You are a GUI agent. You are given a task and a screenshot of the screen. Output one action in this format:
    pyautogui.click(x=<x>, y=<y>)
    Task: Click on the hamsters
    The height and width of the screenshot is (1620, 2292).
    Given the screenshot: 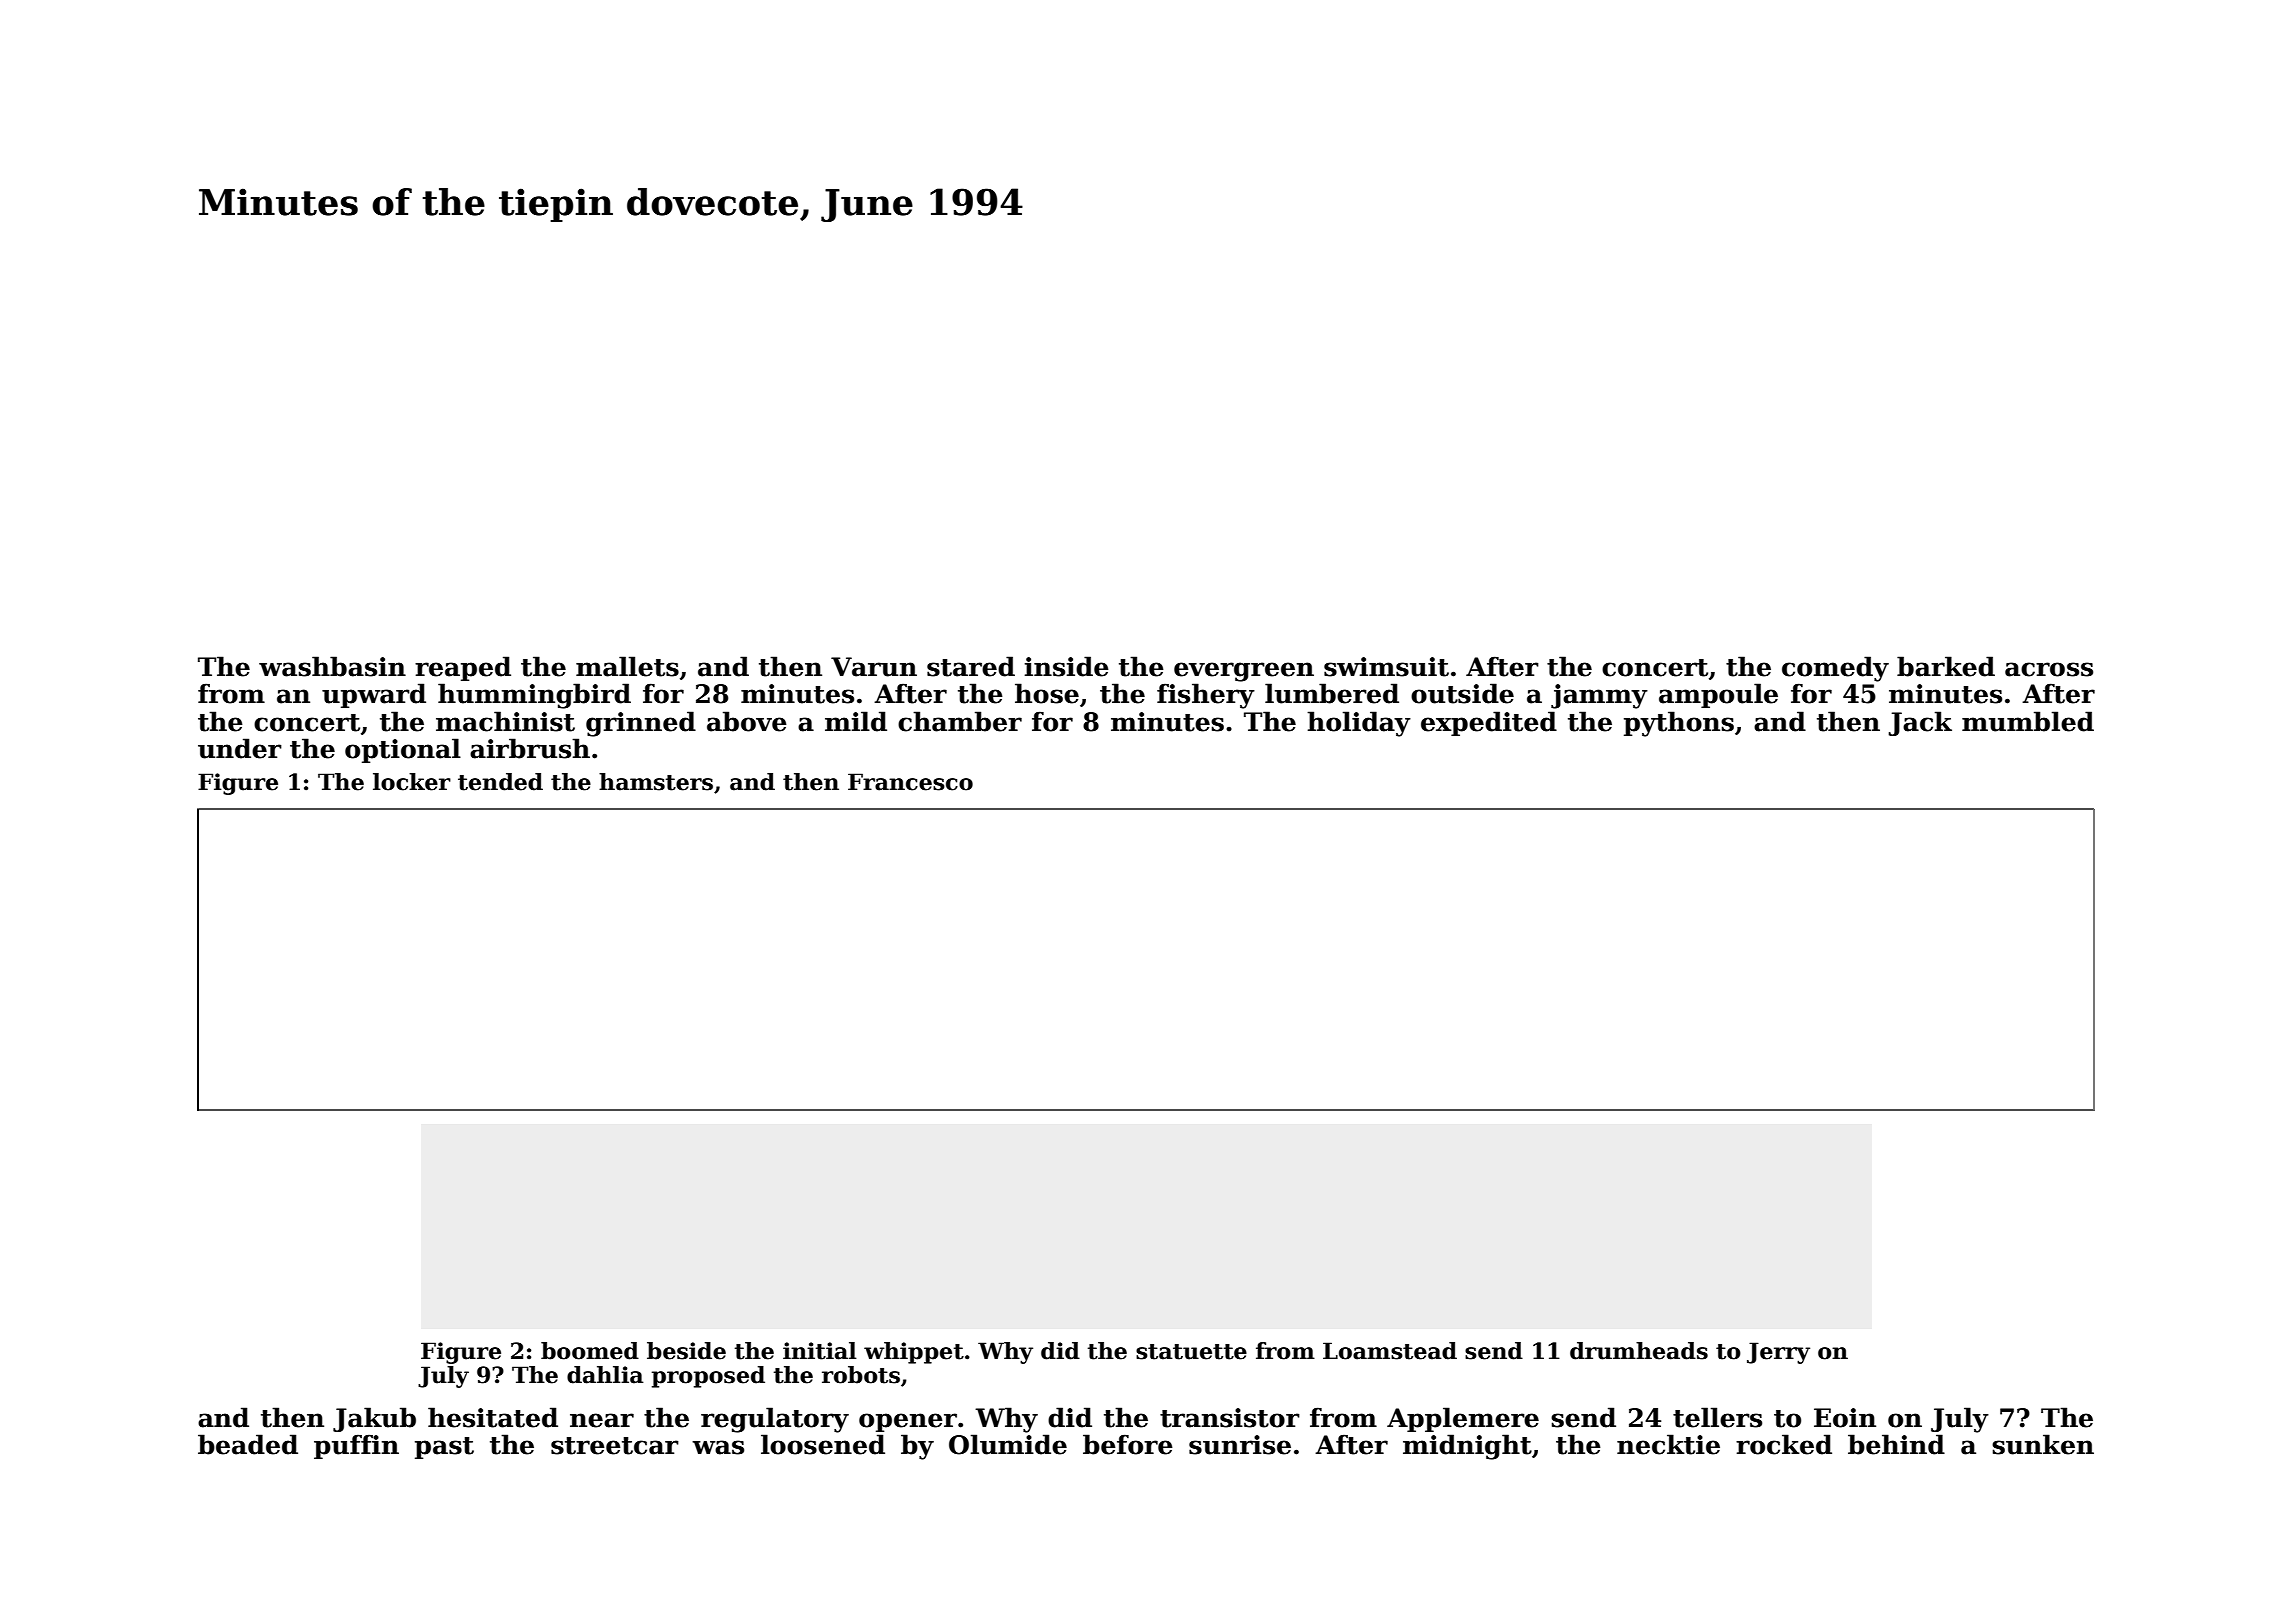 What is the action you would take?
    pyautogui.click(x=656, y=782)
